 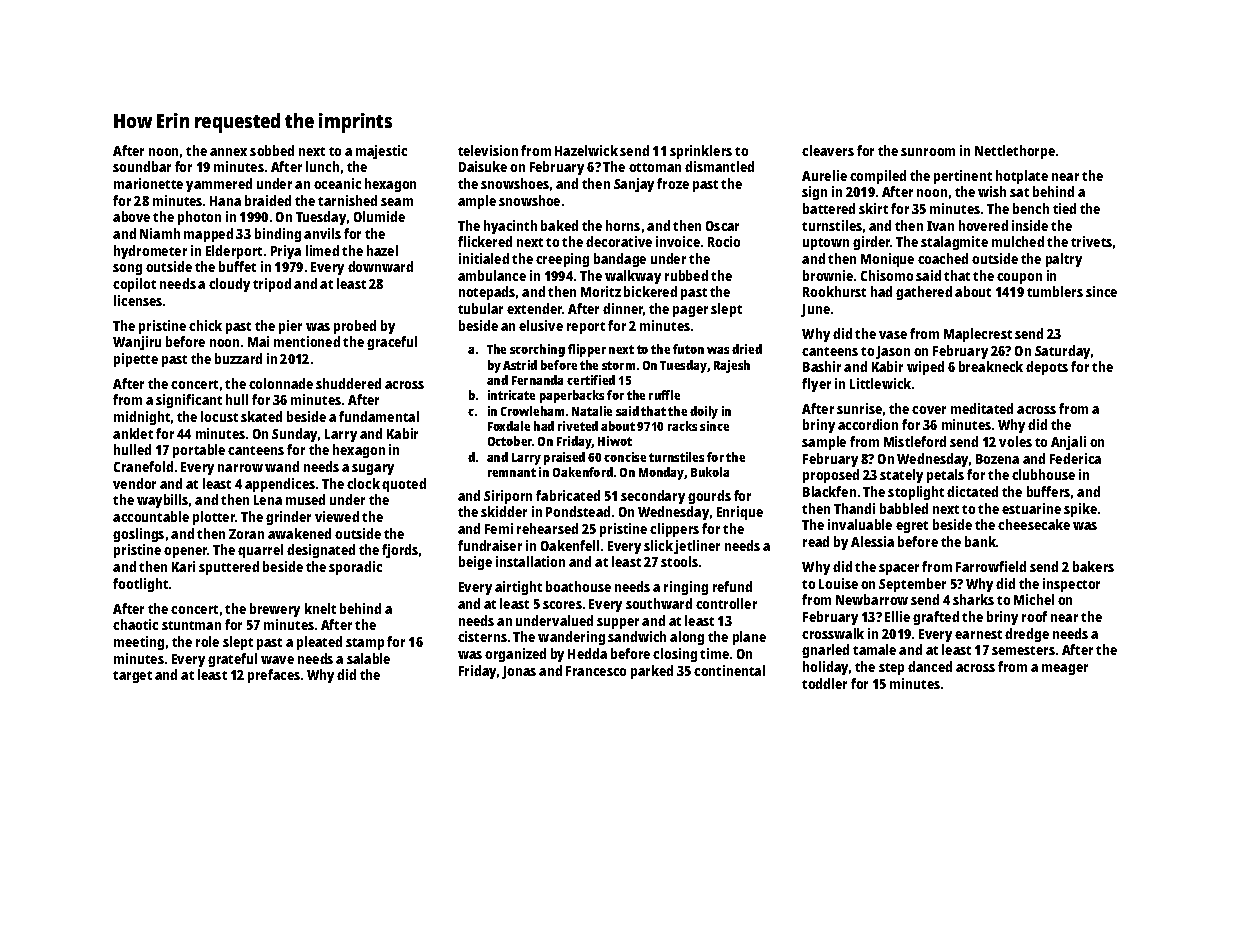 I want to click on toddler, so click(x=824, y=683).
